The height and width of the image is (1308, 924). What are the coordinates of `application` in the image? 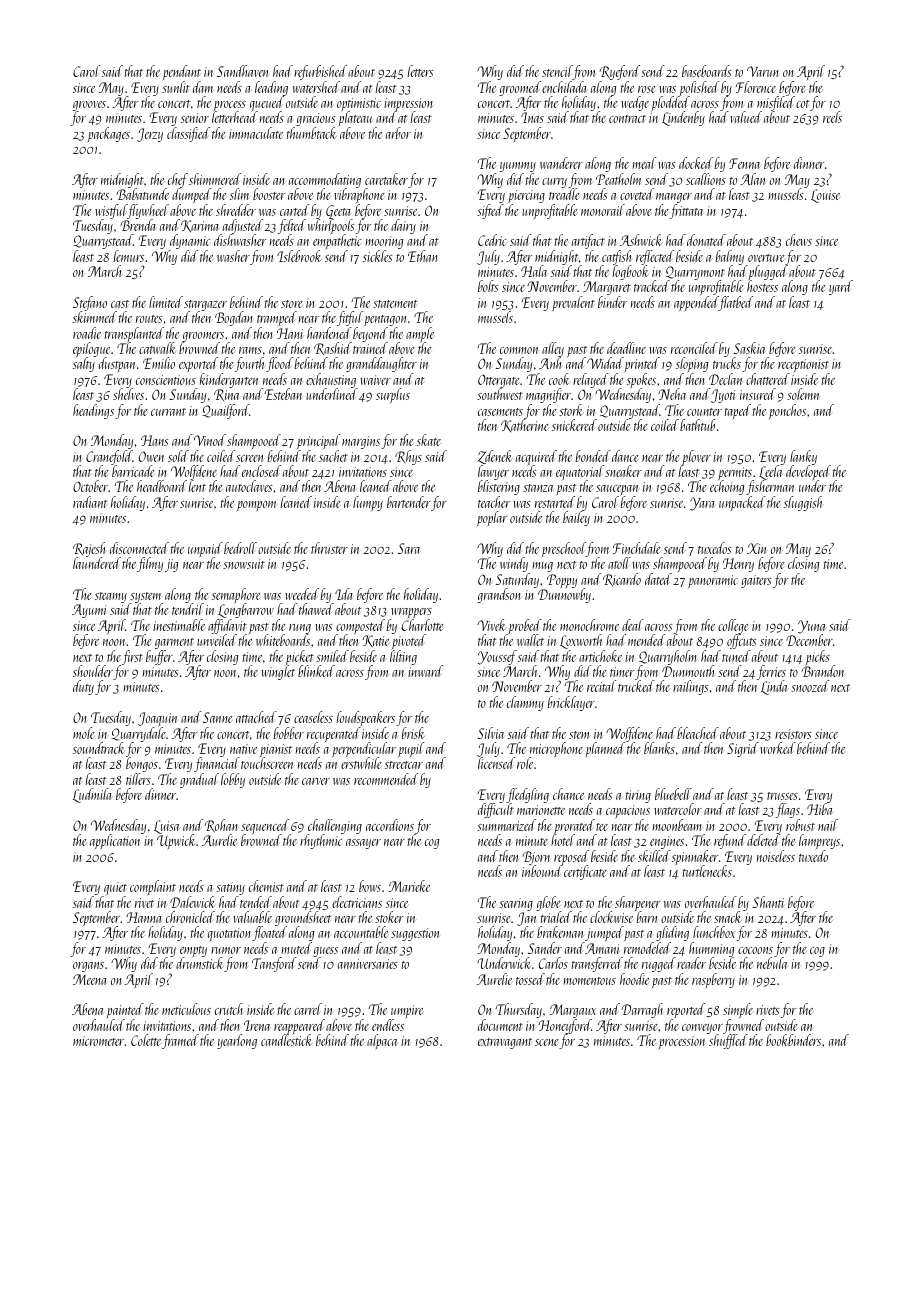 It's located at (115, 842).
